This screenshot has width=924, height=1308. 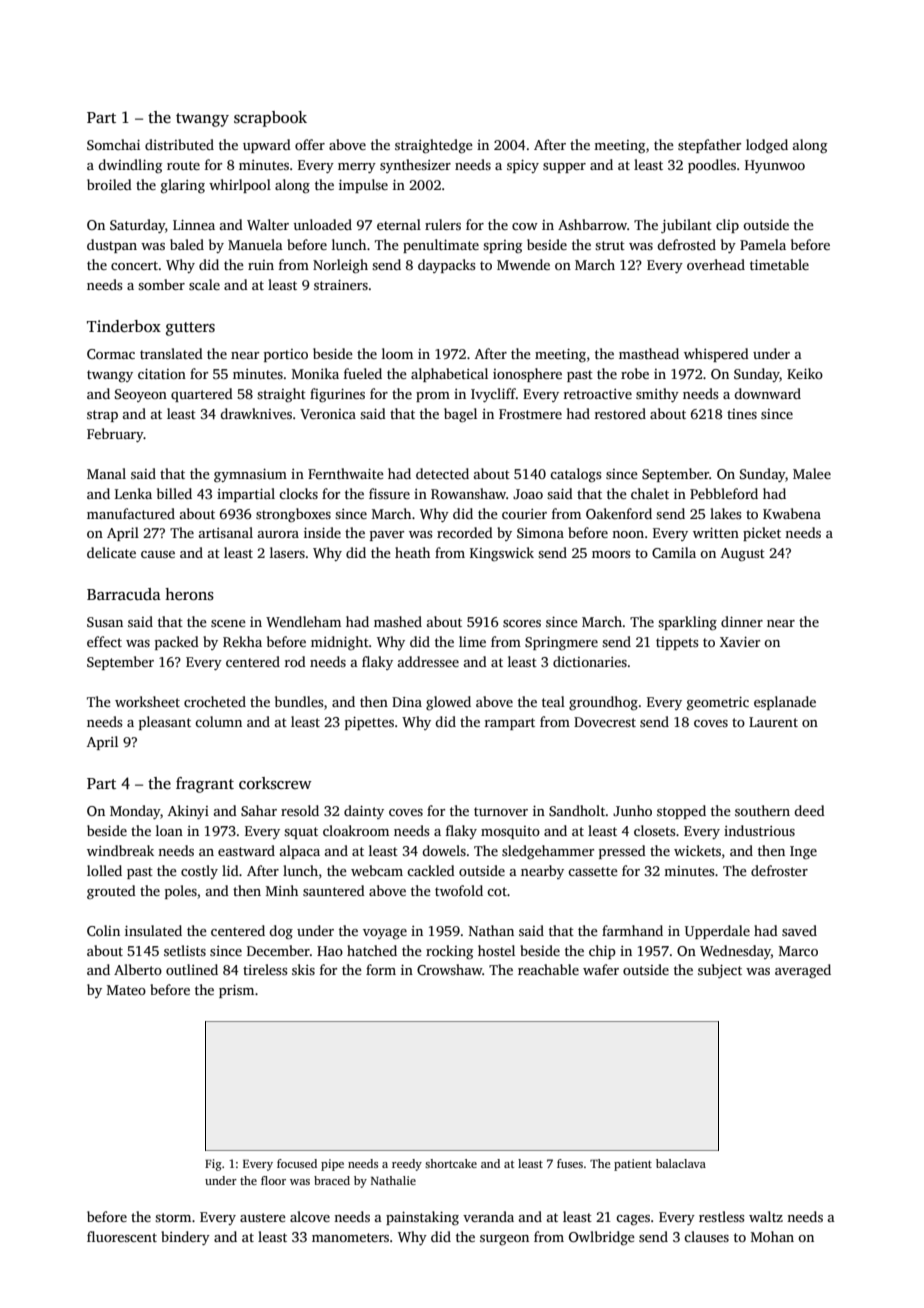 What do you see at coordinates (270, 119) in the screenshot?
I see `scrapbook` at bounding box center [270, 119].
